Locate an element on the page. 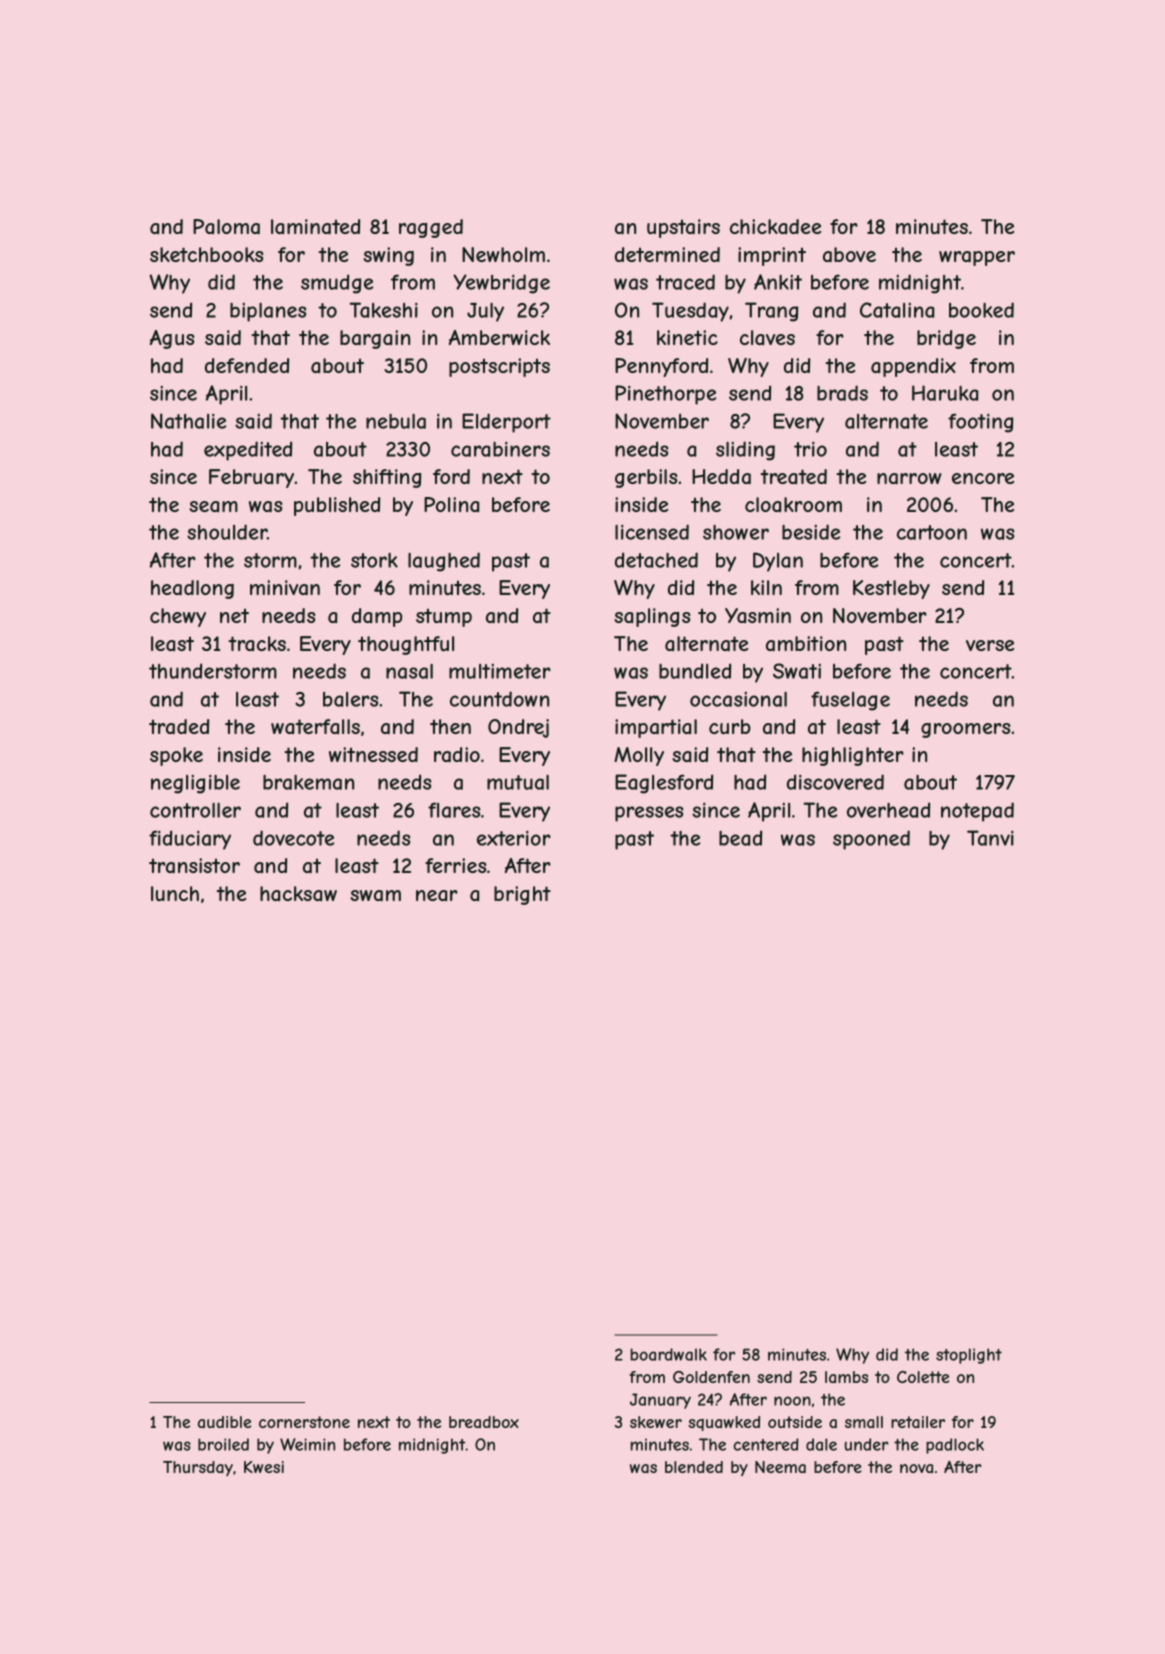 Image resolution: width=1165 pixels, height=1654 pixels. swam is located at coordinates (375, 896).
